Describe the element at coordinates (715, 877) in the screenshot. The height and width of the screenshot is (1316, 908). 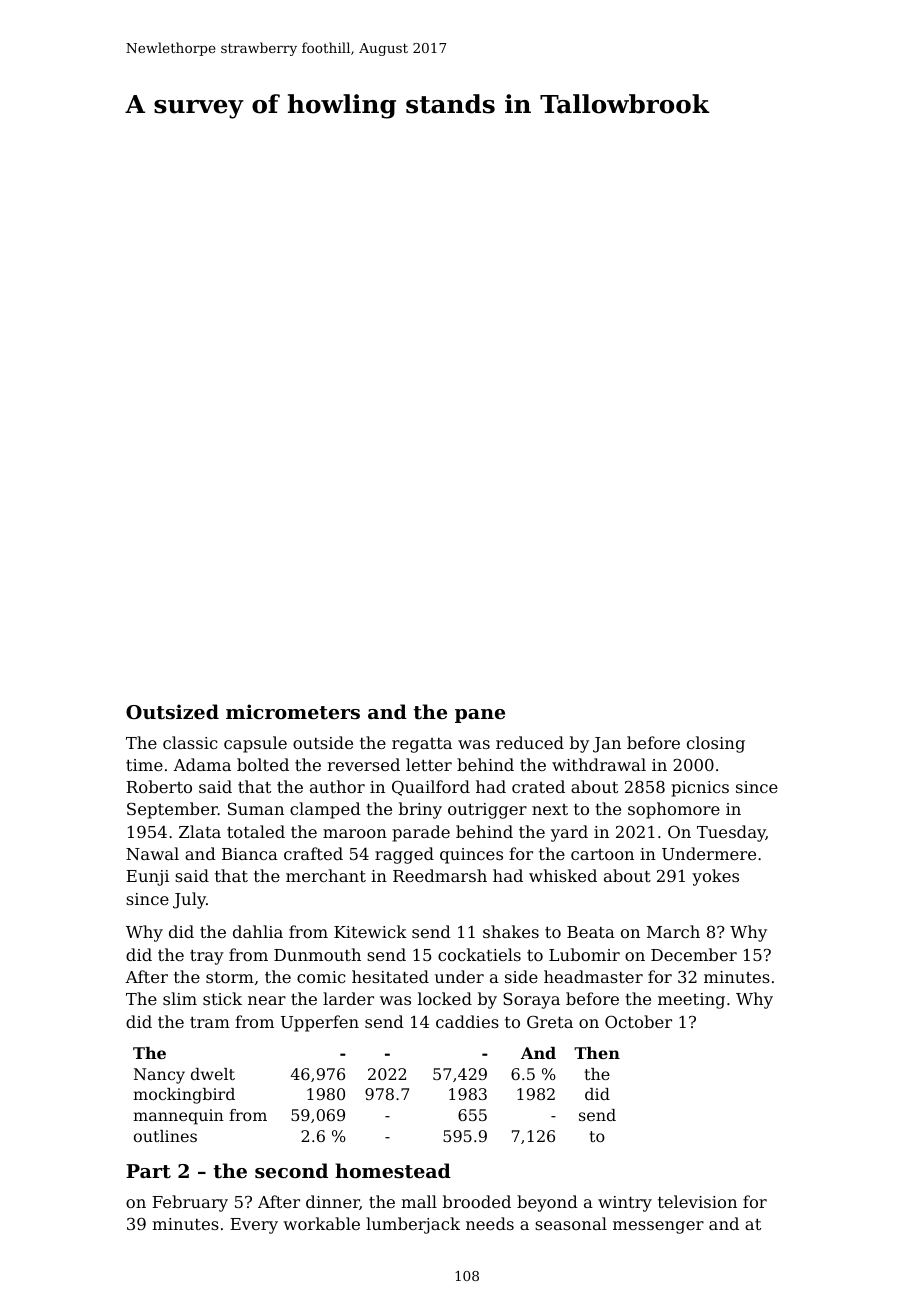
I see `yokes` at that location.
